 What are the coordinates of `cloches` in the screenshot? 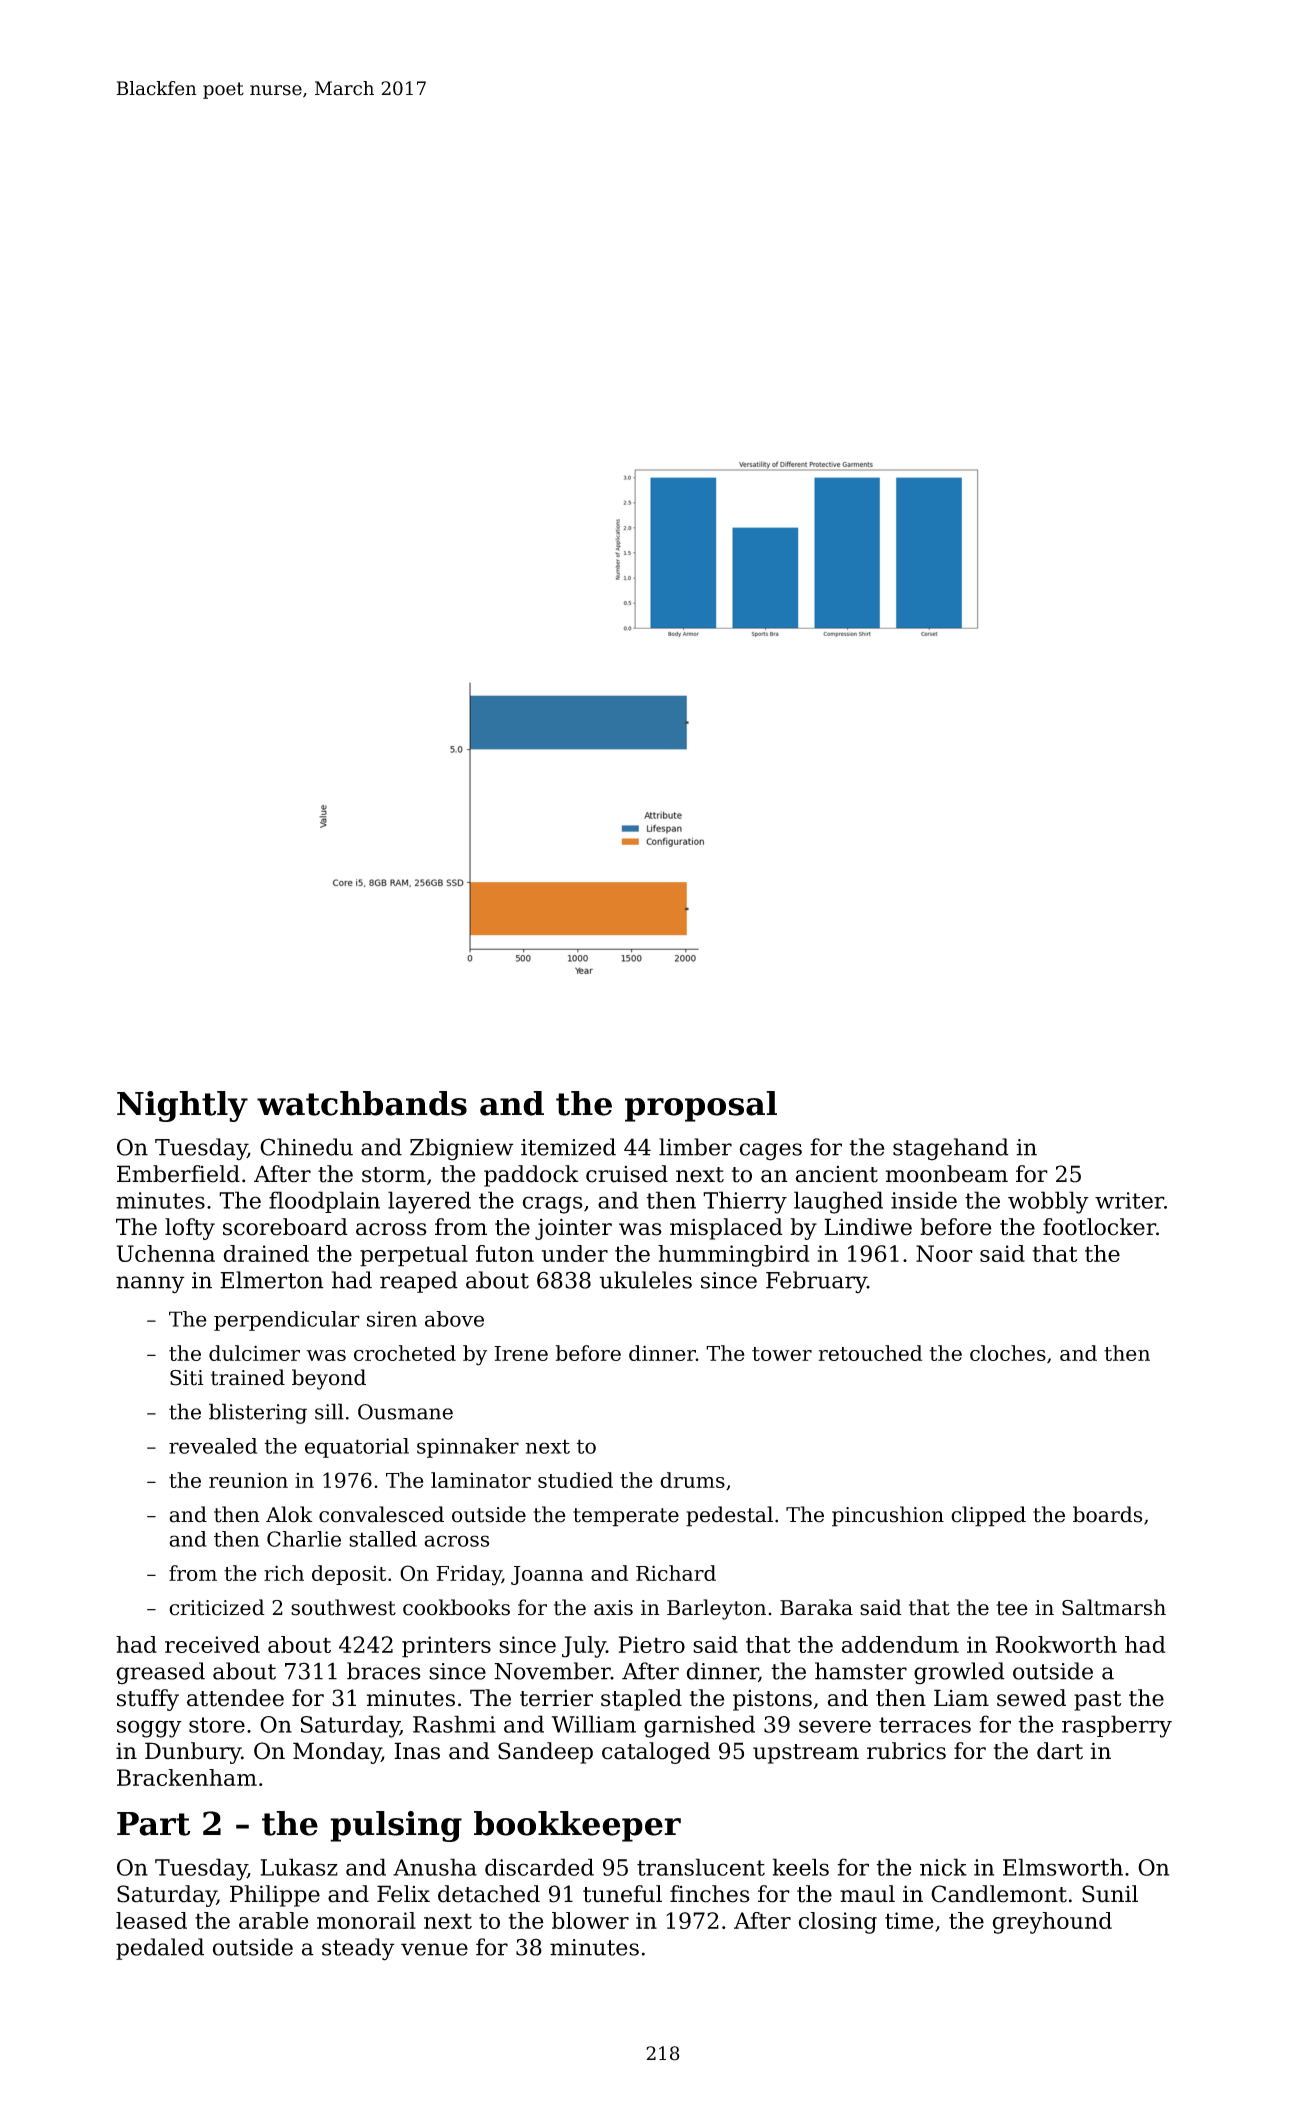 It's located at (1008, 1353).
